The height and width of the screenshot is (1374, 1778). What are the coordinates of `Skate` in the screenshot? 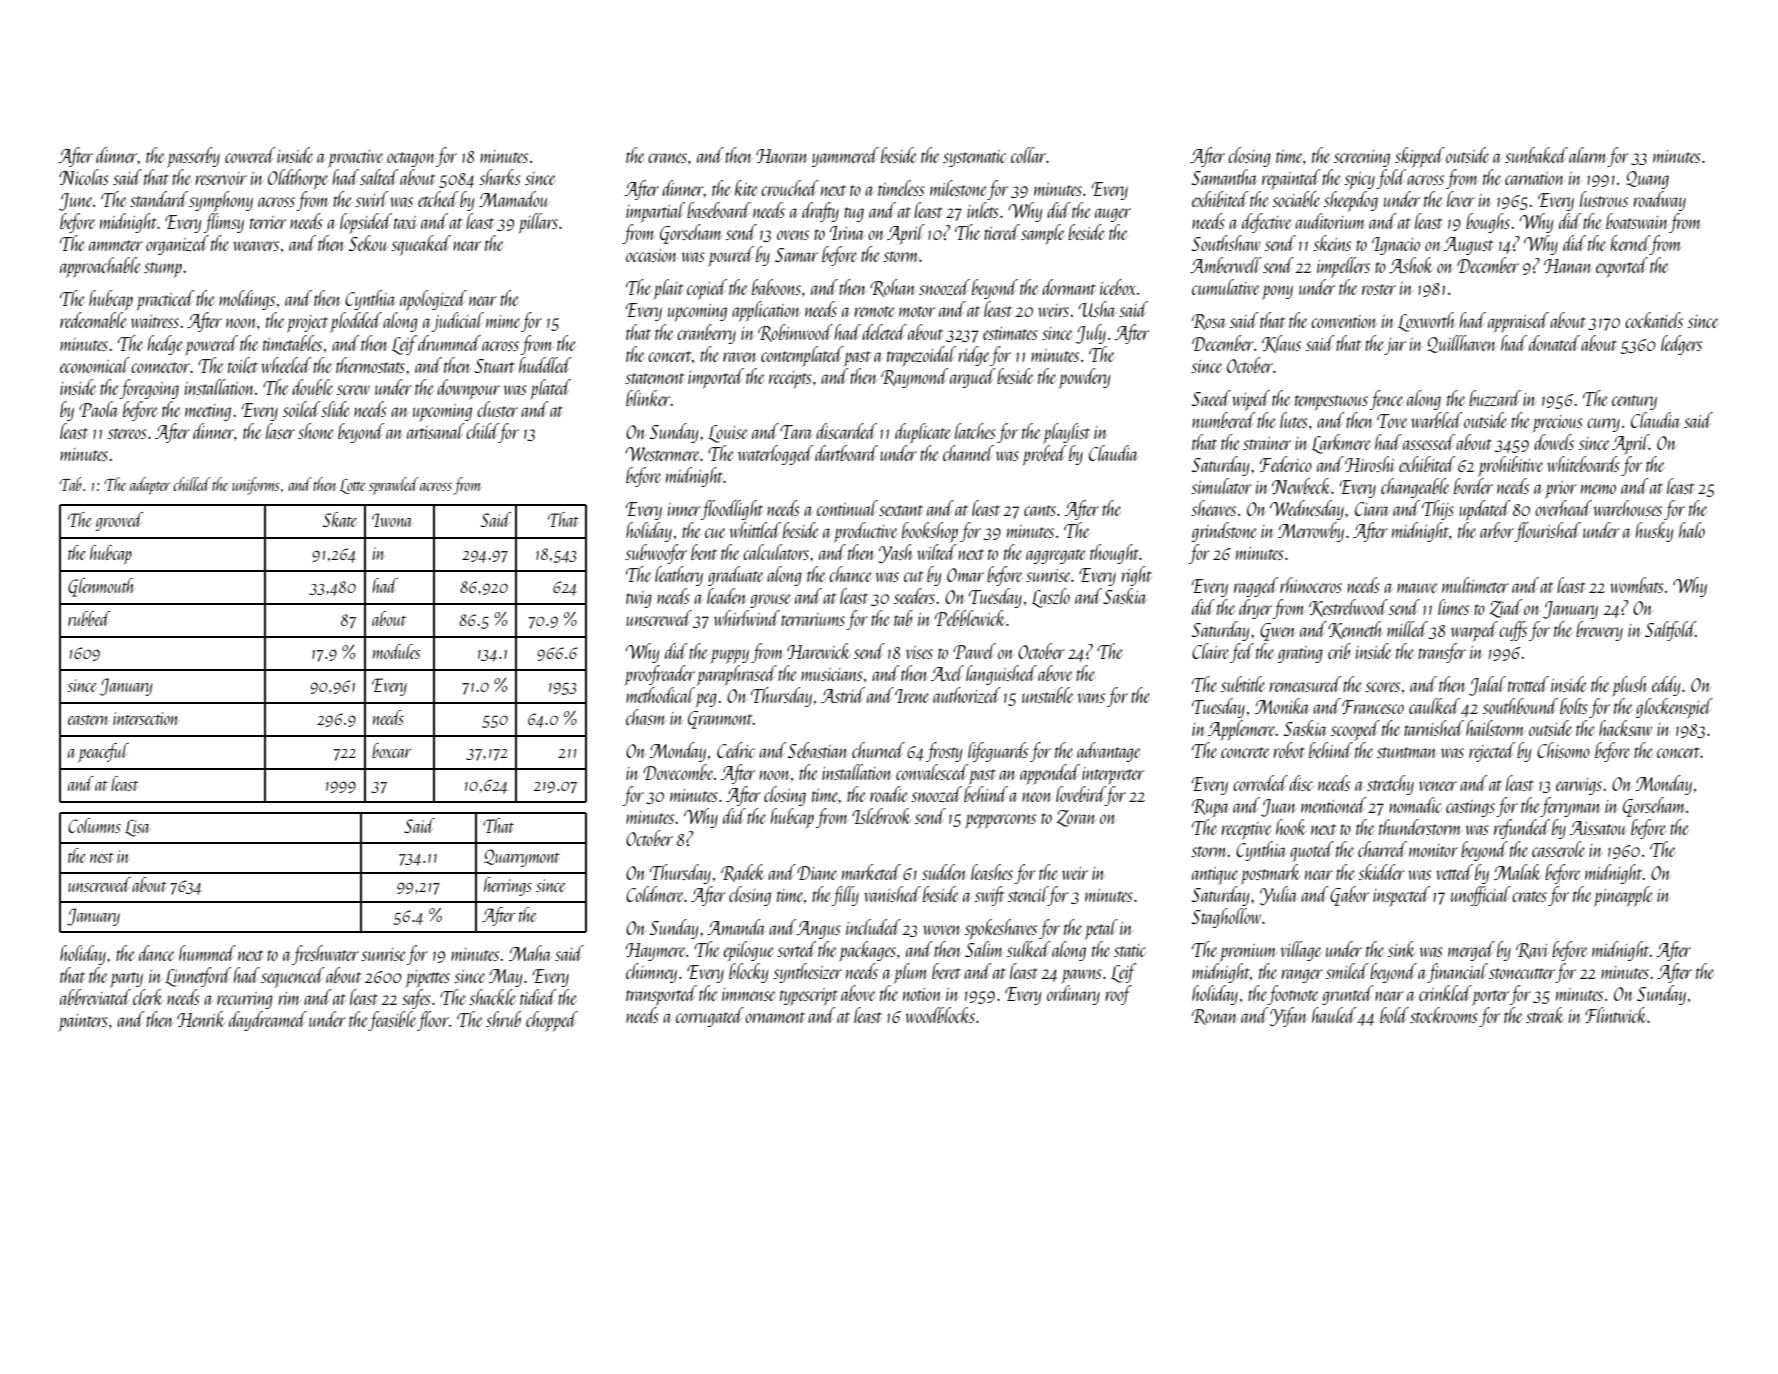 It's located at (340, 519).
